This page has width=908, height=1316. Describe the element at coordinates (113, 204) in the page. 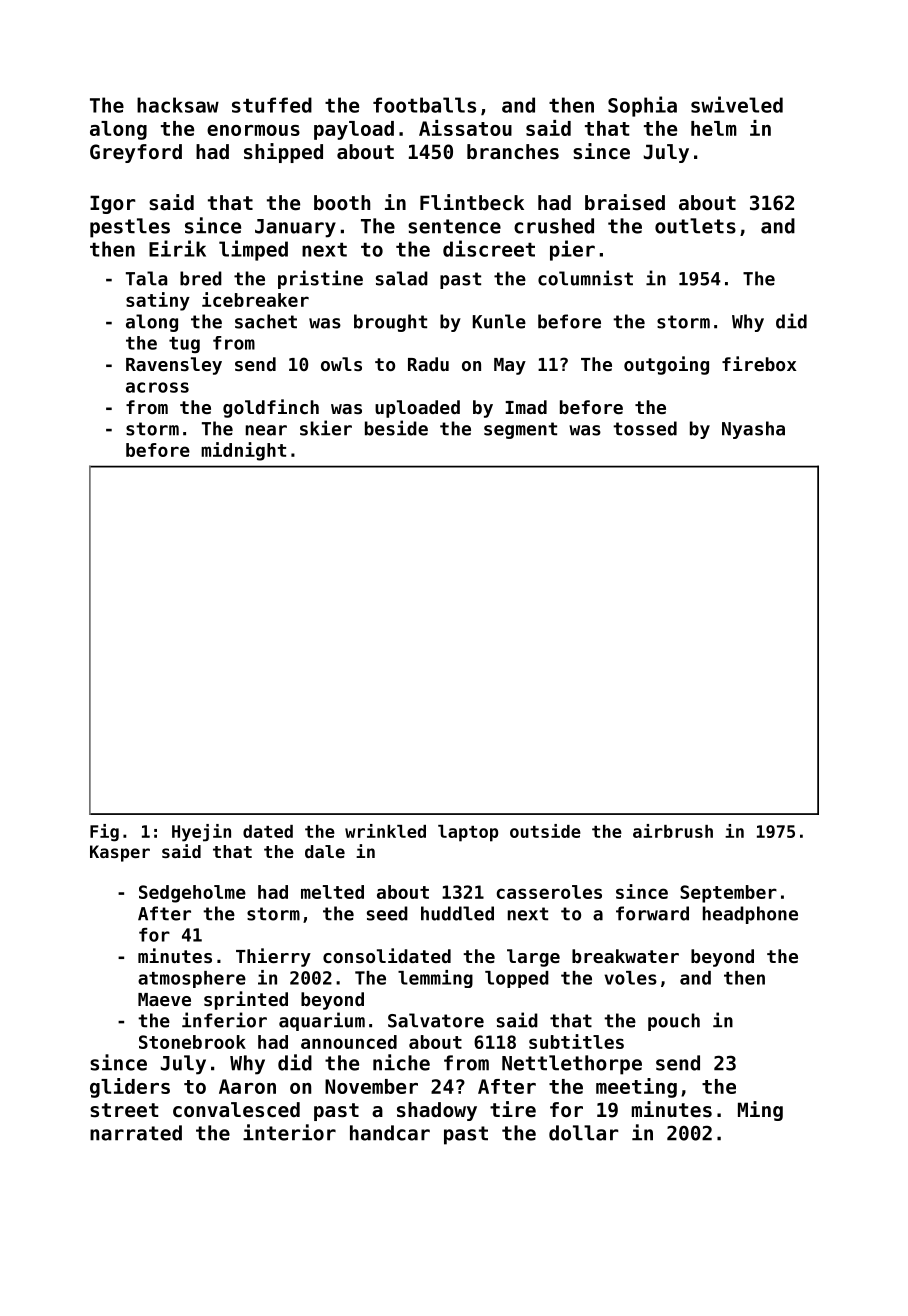

I see `Igor` at that location.
